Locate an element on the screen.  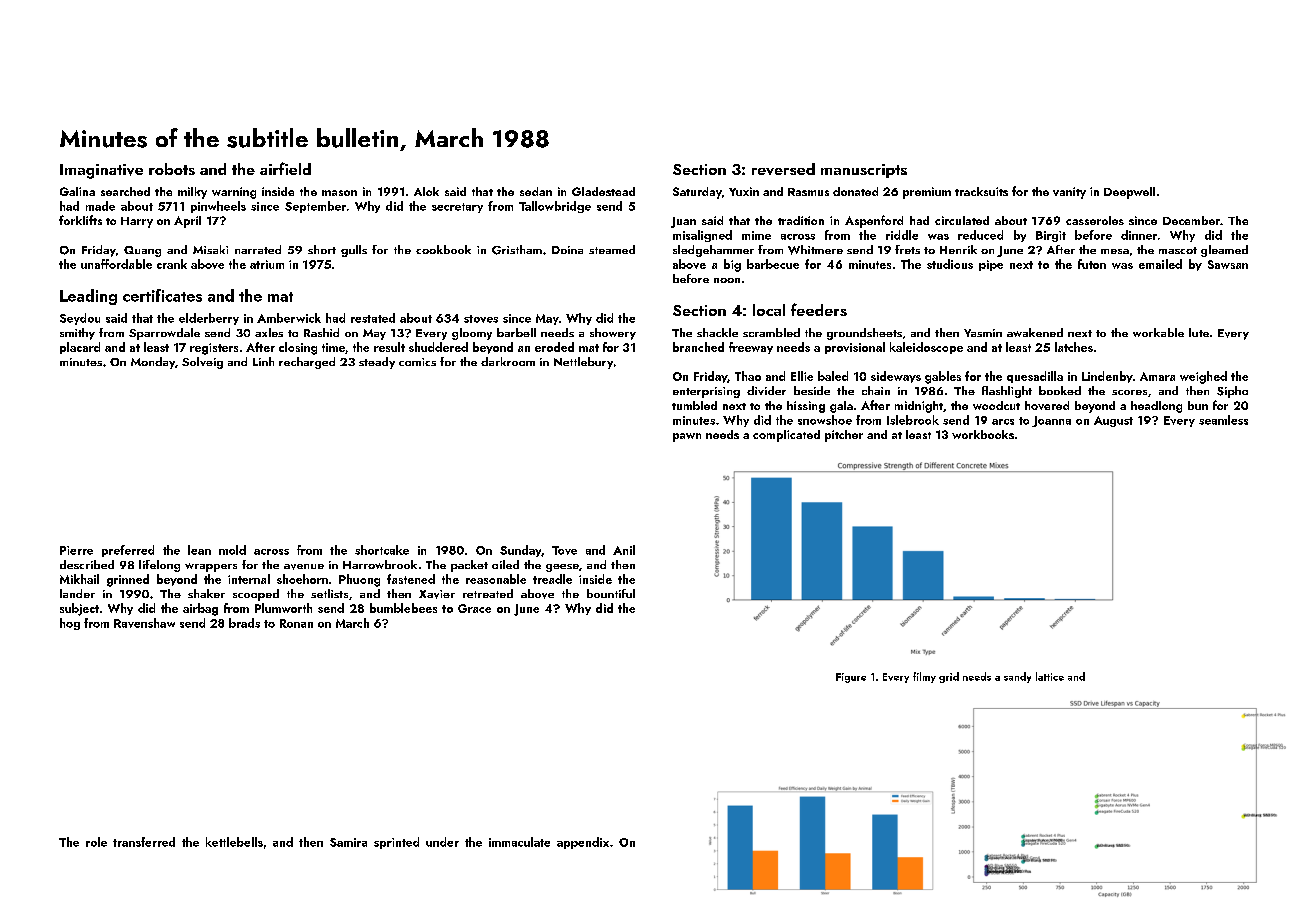
Alok is located at coordinates (426, 191).
